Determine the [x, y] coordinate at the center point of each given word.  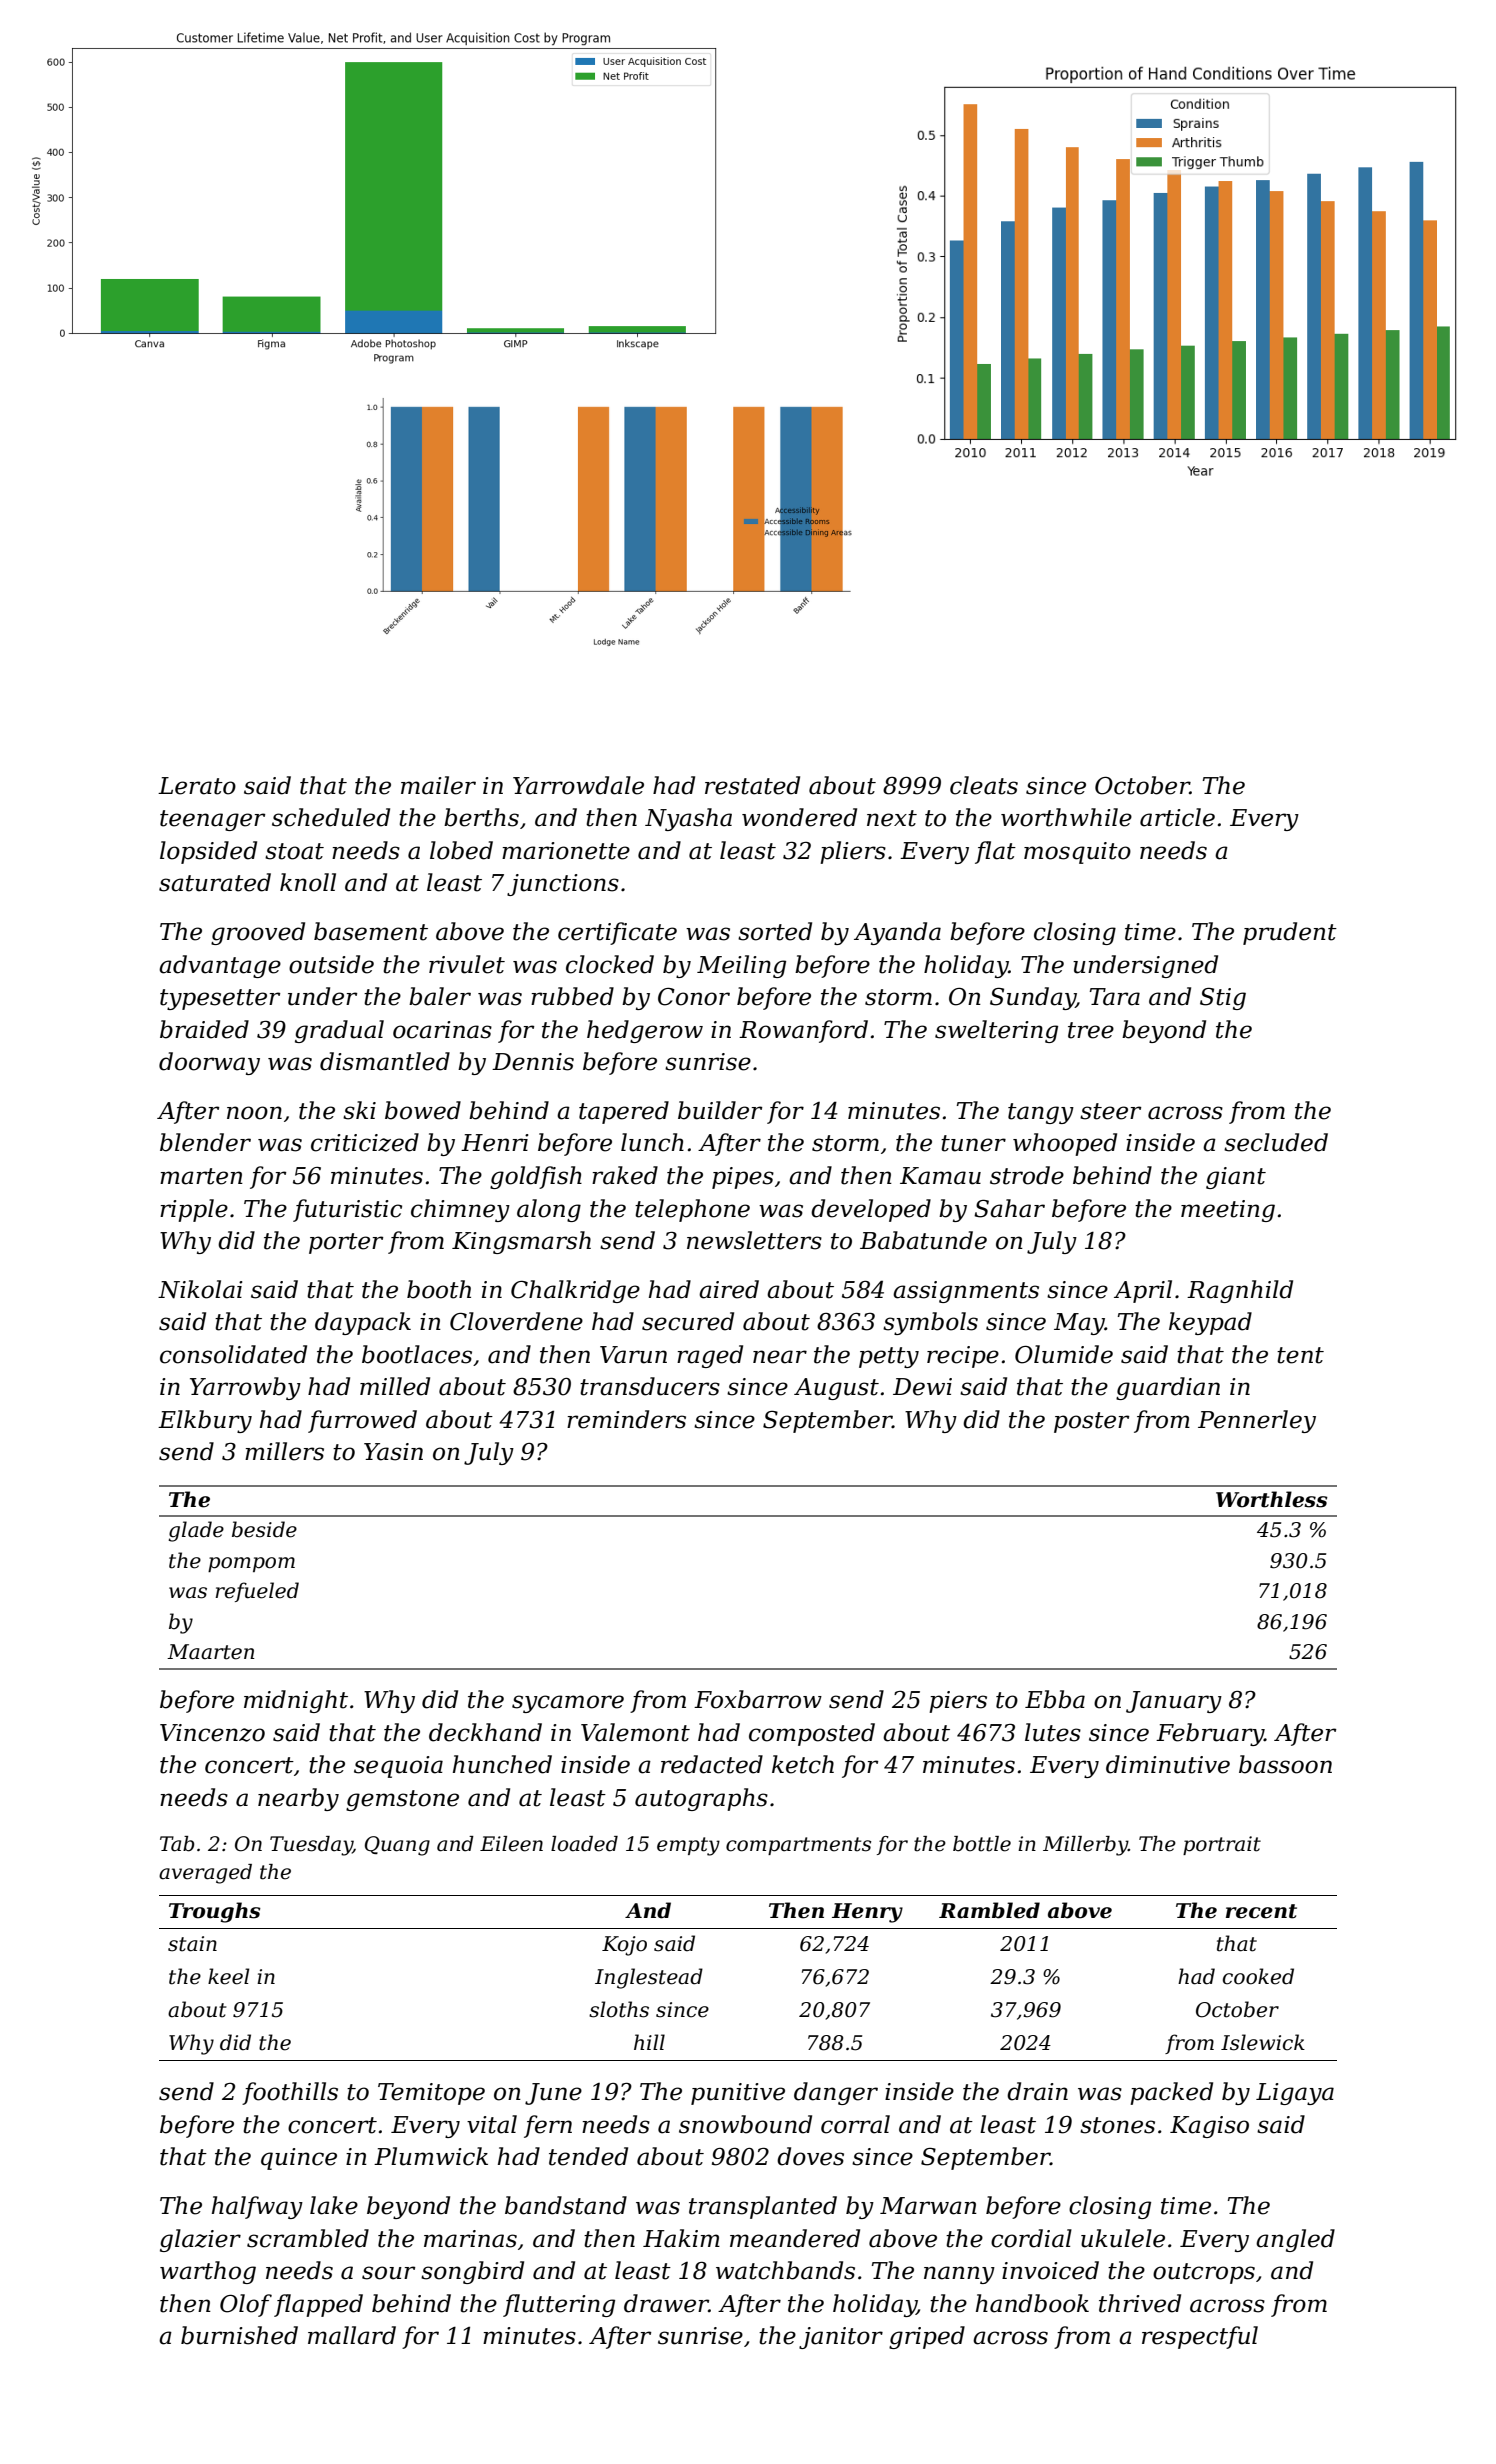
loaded [584, 1844]
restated [752, 785]
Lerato [197, 786]
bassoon [1285, 1764]
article [1177, 817]
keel [228, 1976]
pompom [251, 1564]
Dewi [922, 1387]
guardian [1168, 1388]
